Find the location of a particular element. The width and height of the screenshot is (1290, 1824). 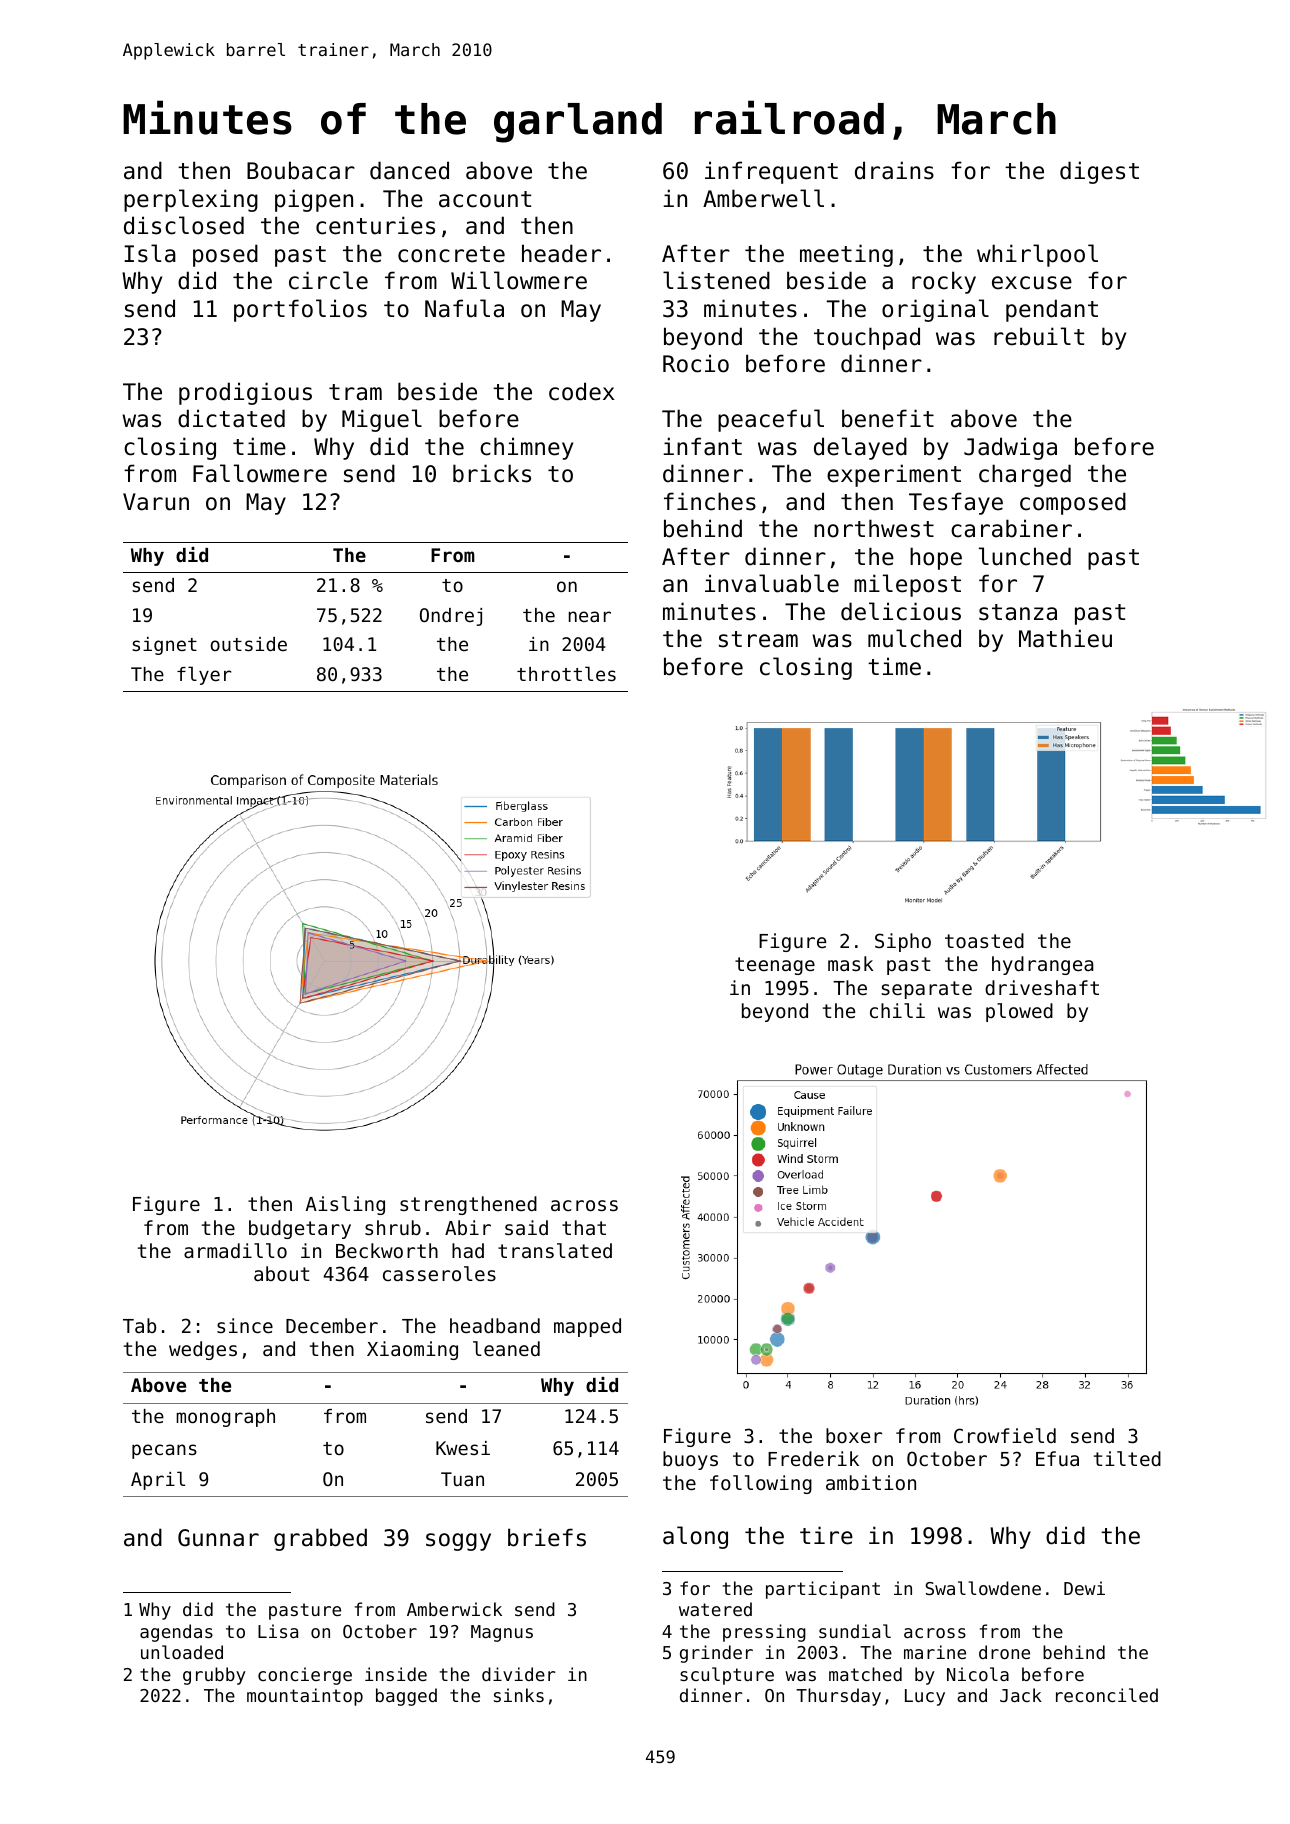

Ondrej is located at coordinates (451, 617).
